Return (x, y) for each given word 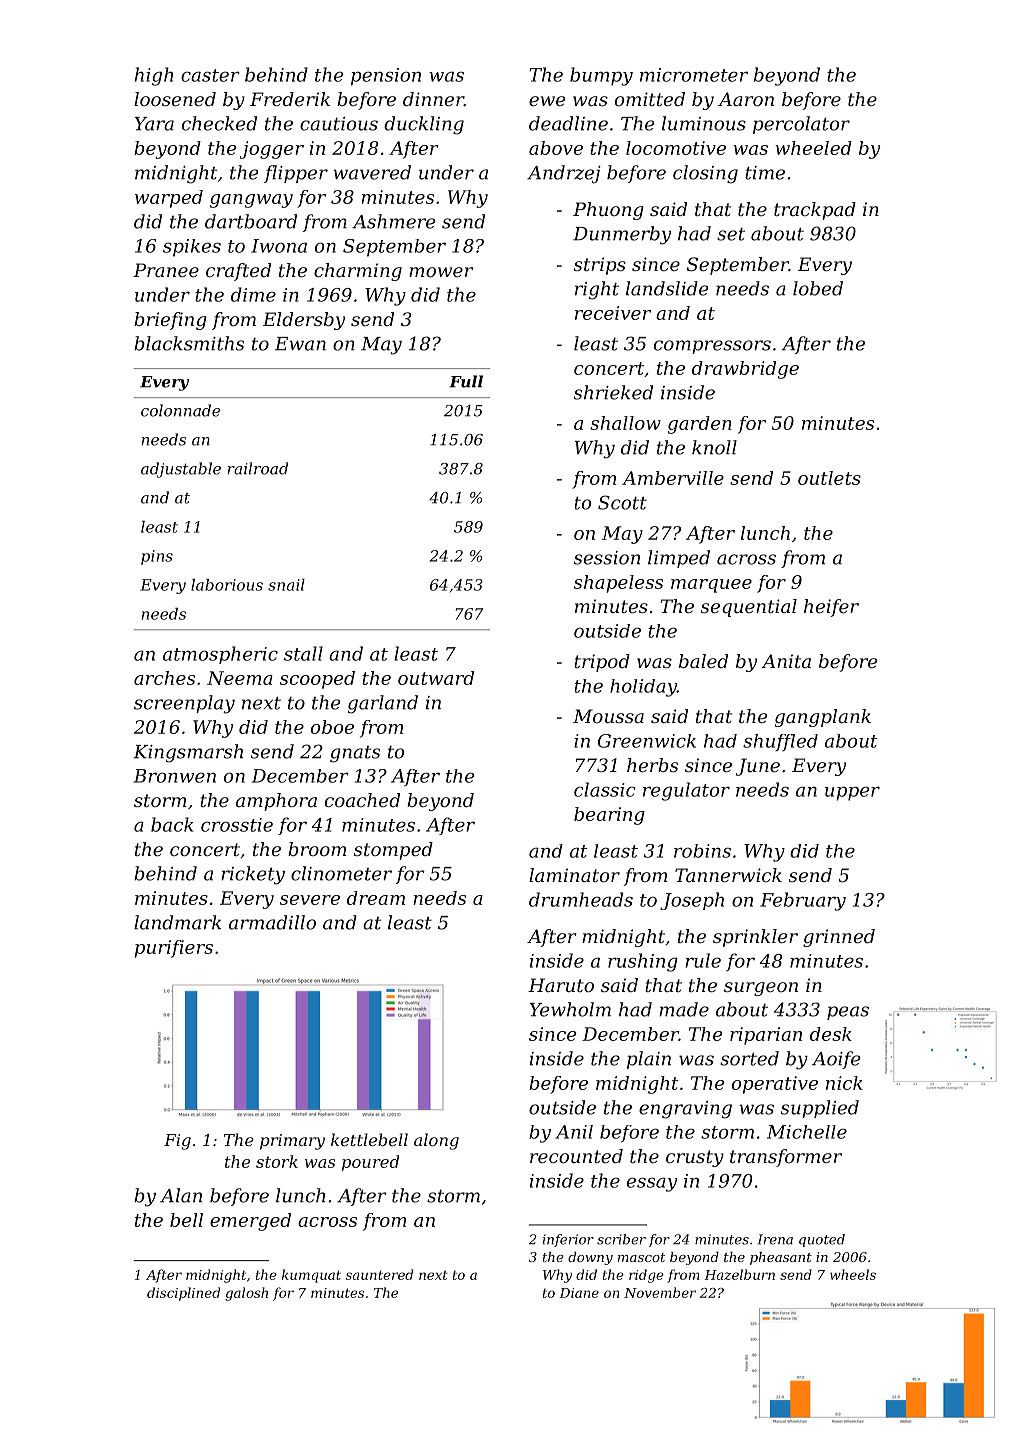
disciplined (183, 1294)
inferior (568, 1240)
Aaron (746, 99)
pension (386, 77)
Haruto (561, 985)
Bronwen (175, 776)
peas (848, 1013)
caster (210, 75)
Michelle (807, 1132)
